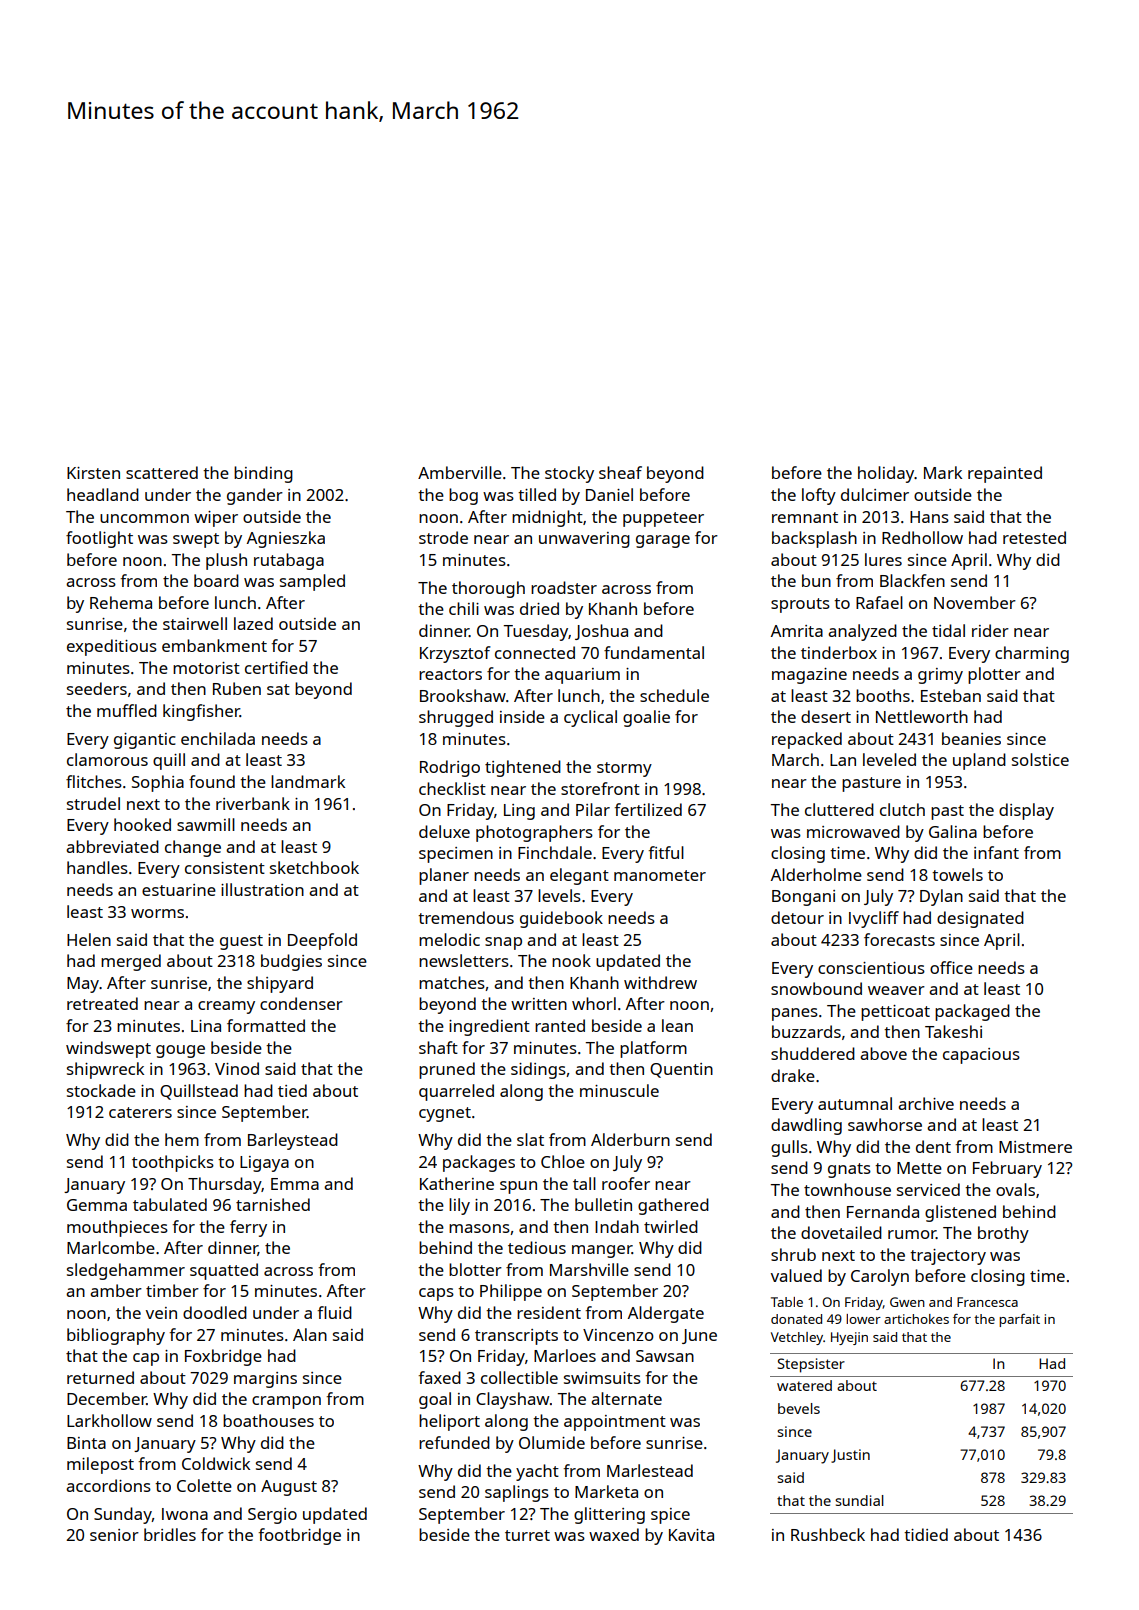  Describe the element at coordinates (206, 668) in the document. I see `motorist` at that location.
